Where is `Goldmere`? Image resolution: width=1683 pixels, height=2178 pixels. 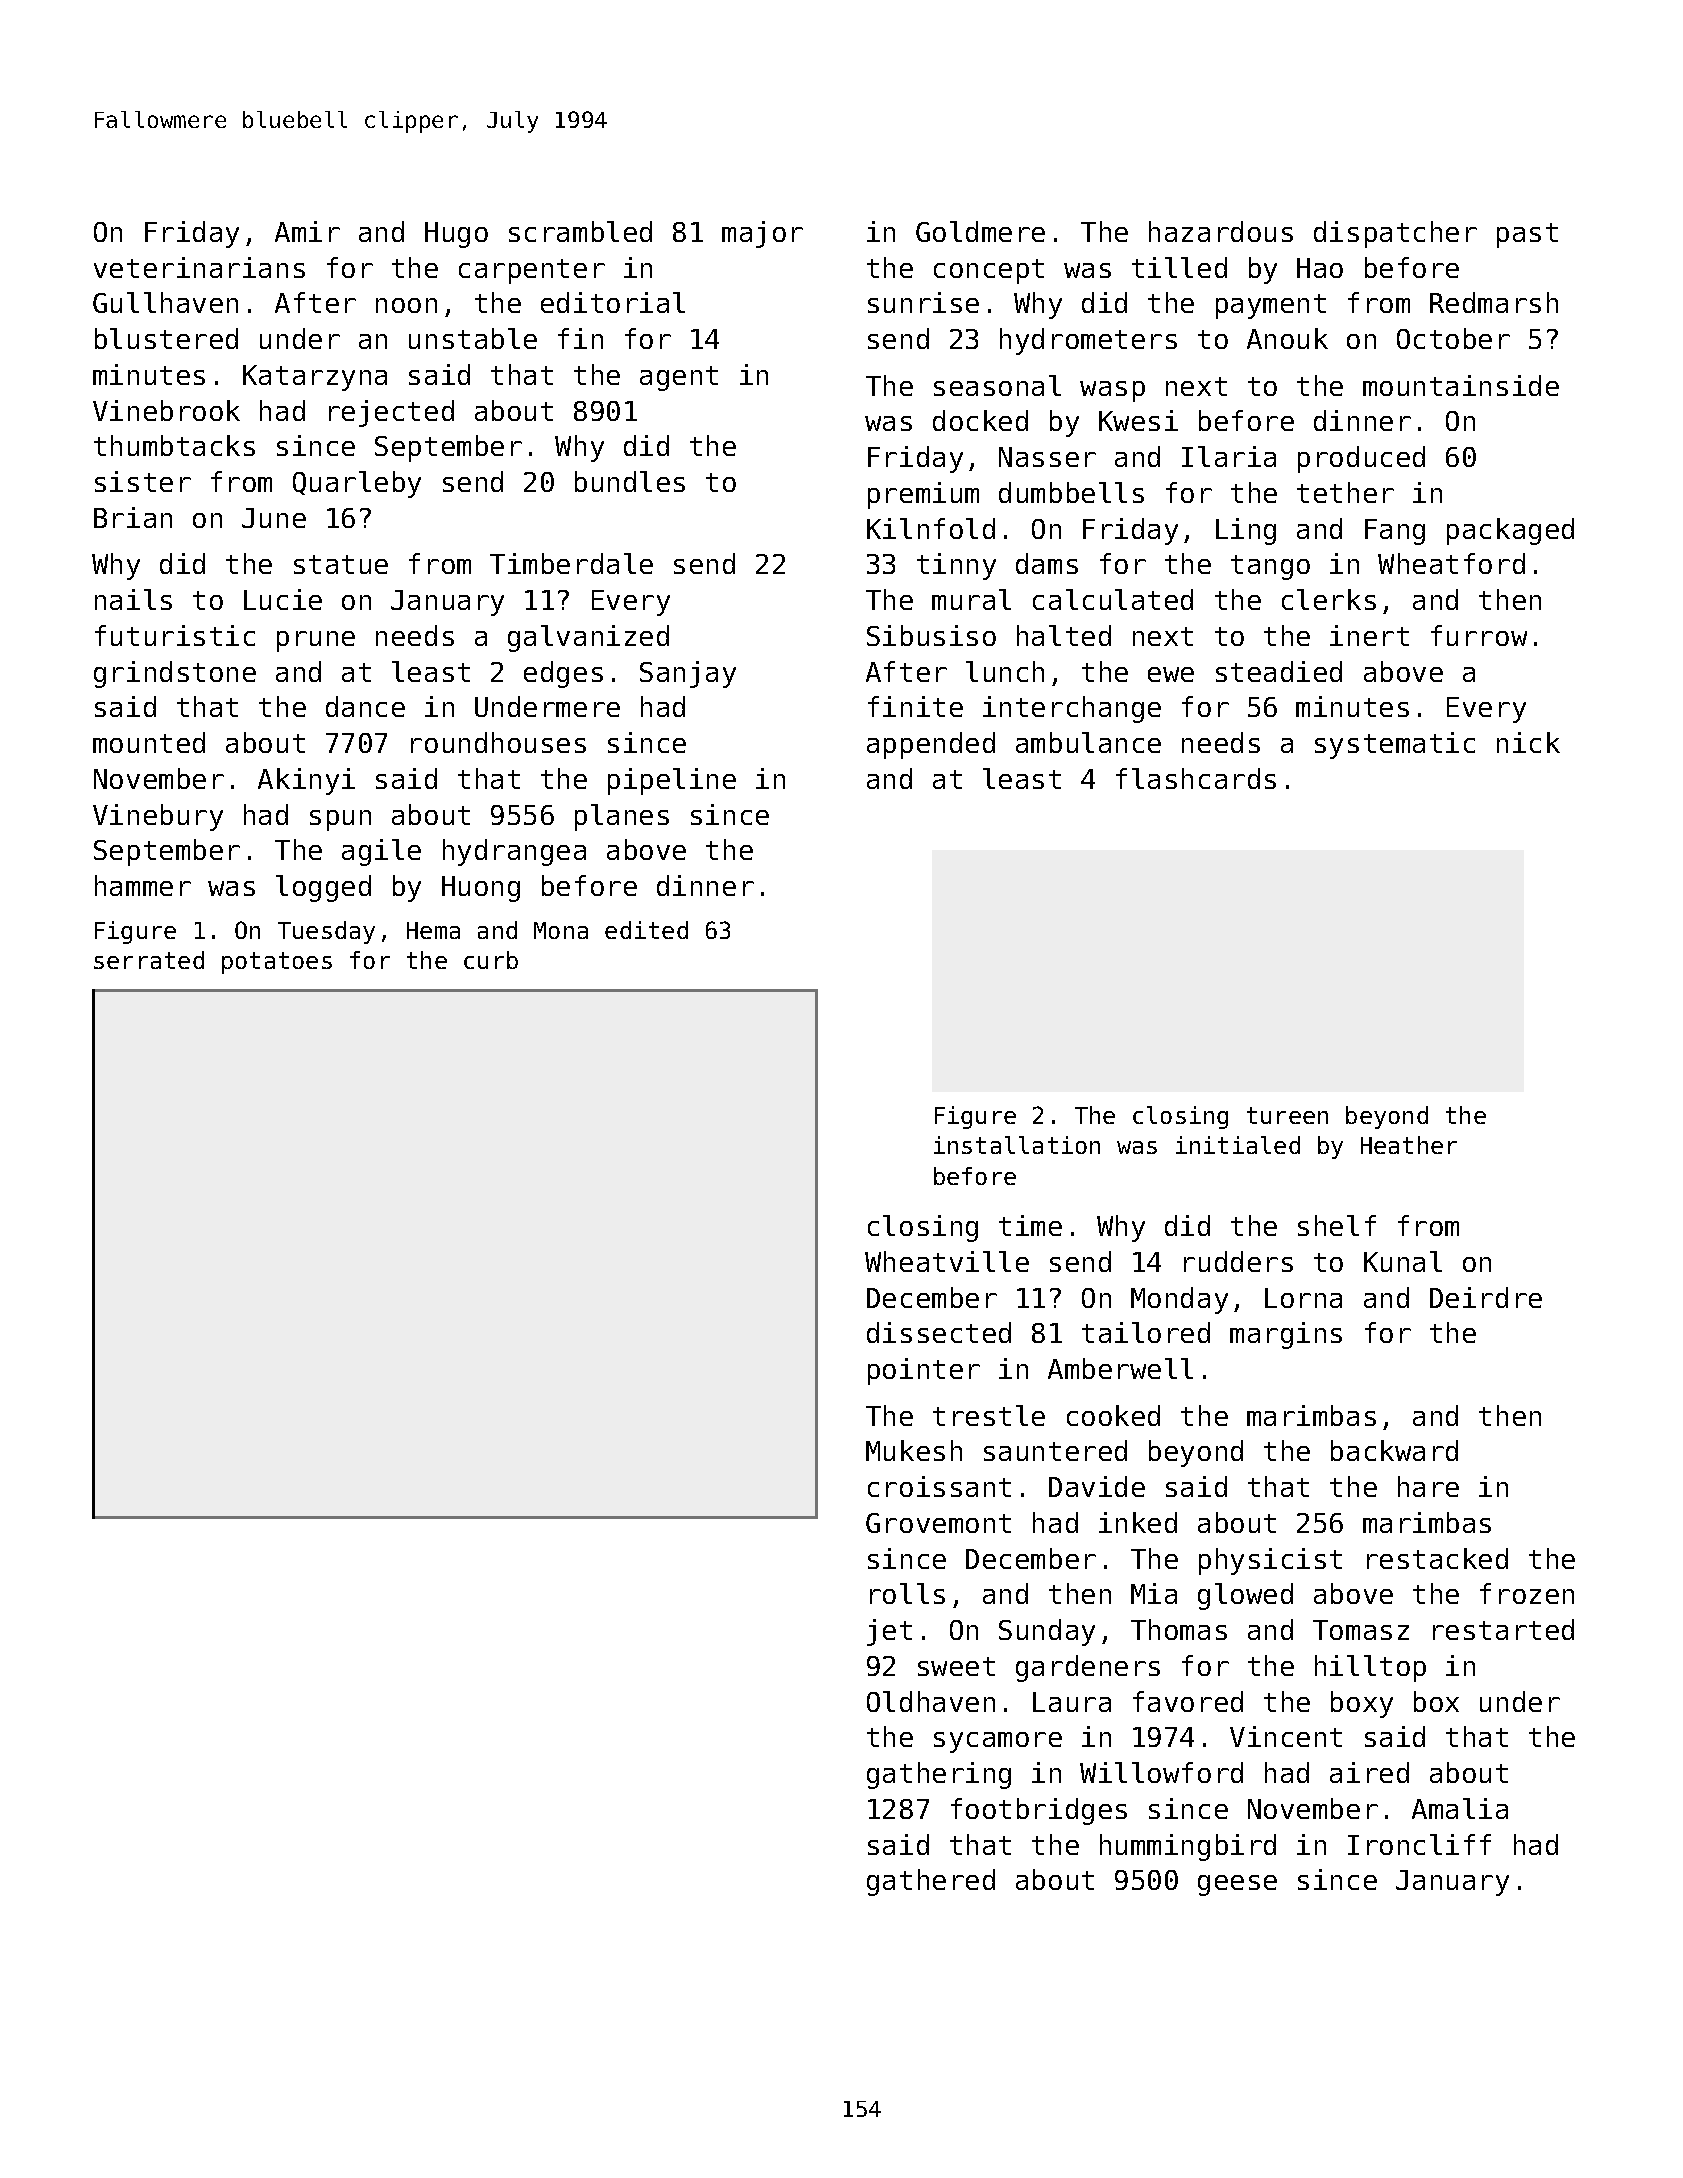
Goldmere is located at coordinates (980, 231).
